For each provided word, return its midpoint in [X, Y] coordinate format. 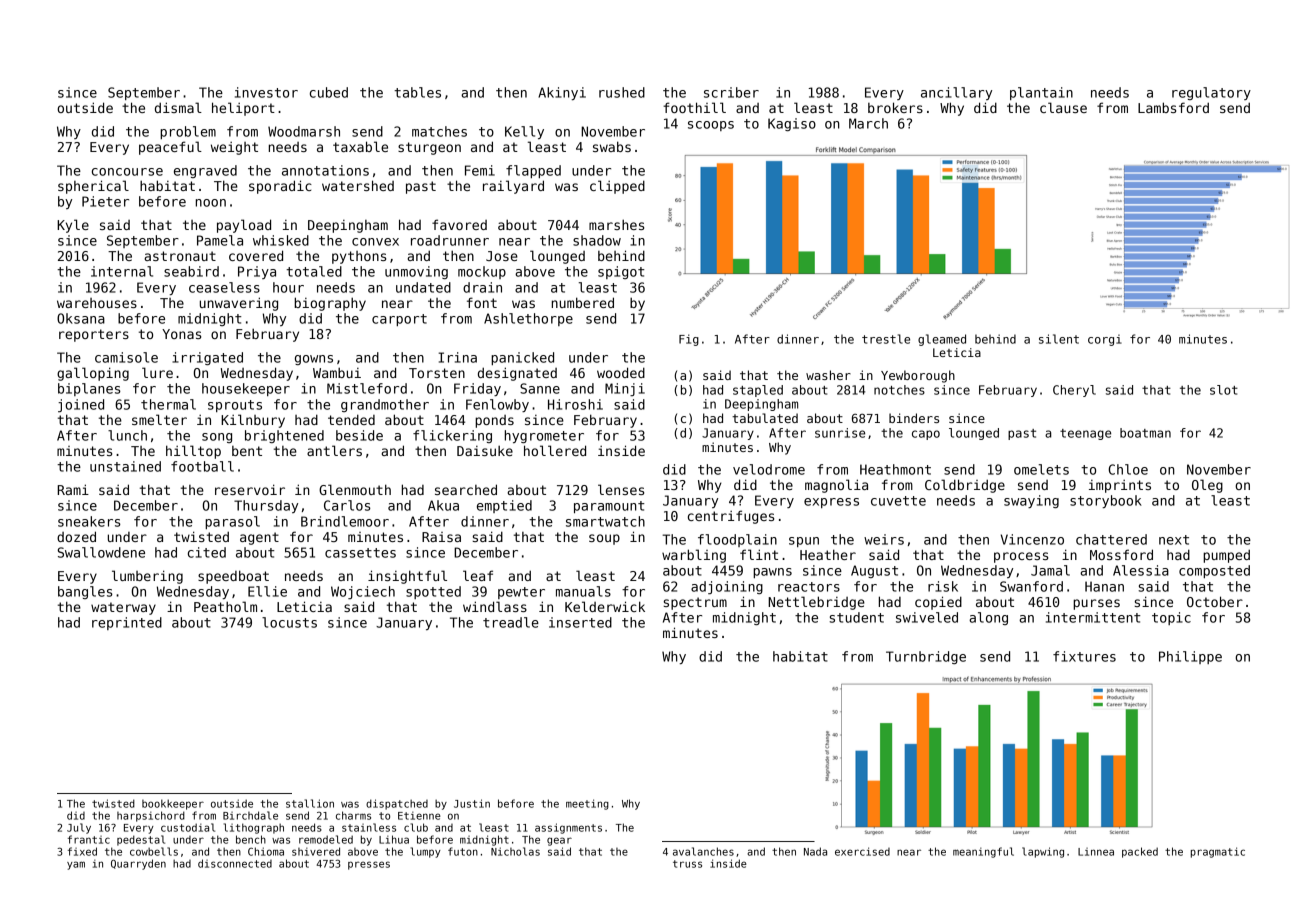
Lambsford [1173, 107]
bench [251, 839]
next [1174, 540]
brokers [895, 107]
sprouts [235, 406]
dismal [178, 107]
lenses [621, 489]
